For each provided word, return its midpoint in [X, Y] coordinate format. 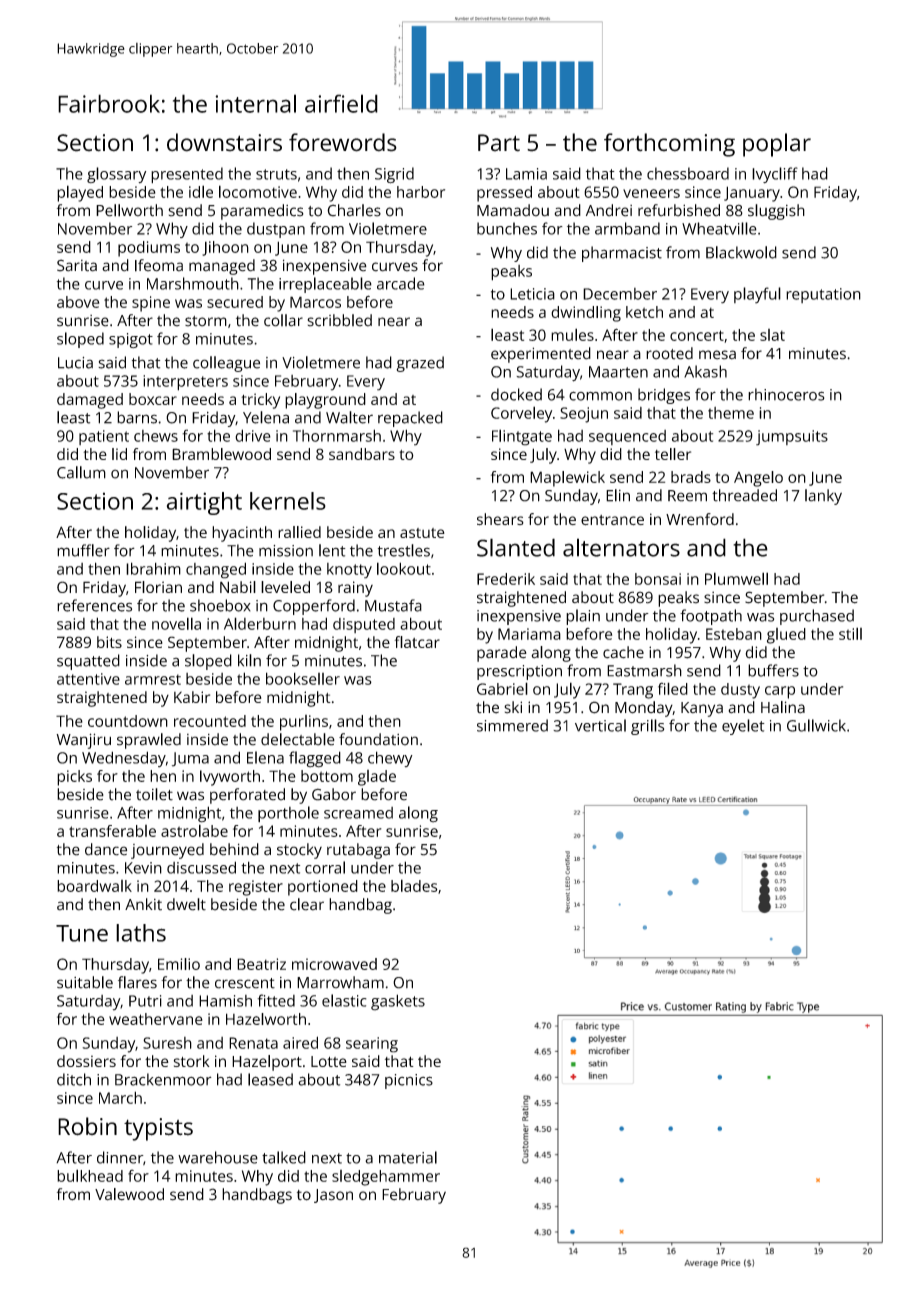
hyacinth [242, 534]
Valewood [129, 1194]
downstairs [224, 142]
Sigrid [394, 175]
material [408, 1157]
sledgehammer [386, 1178]
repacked [410, 419]
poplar [777, 145]
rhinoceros [786, 394]
